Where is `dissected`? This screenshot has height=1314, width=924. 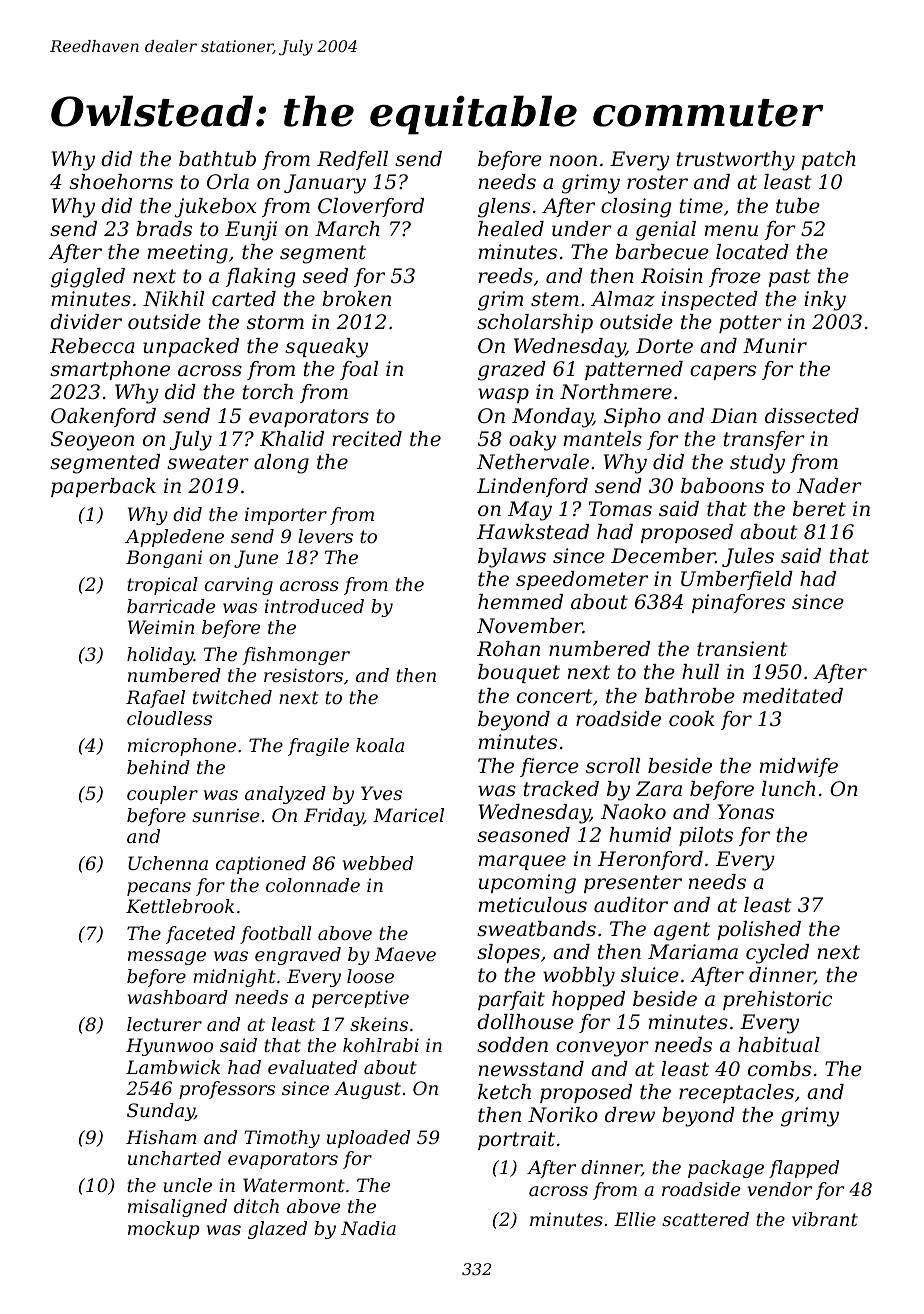 dissected is located at coordinates (812, 416).
